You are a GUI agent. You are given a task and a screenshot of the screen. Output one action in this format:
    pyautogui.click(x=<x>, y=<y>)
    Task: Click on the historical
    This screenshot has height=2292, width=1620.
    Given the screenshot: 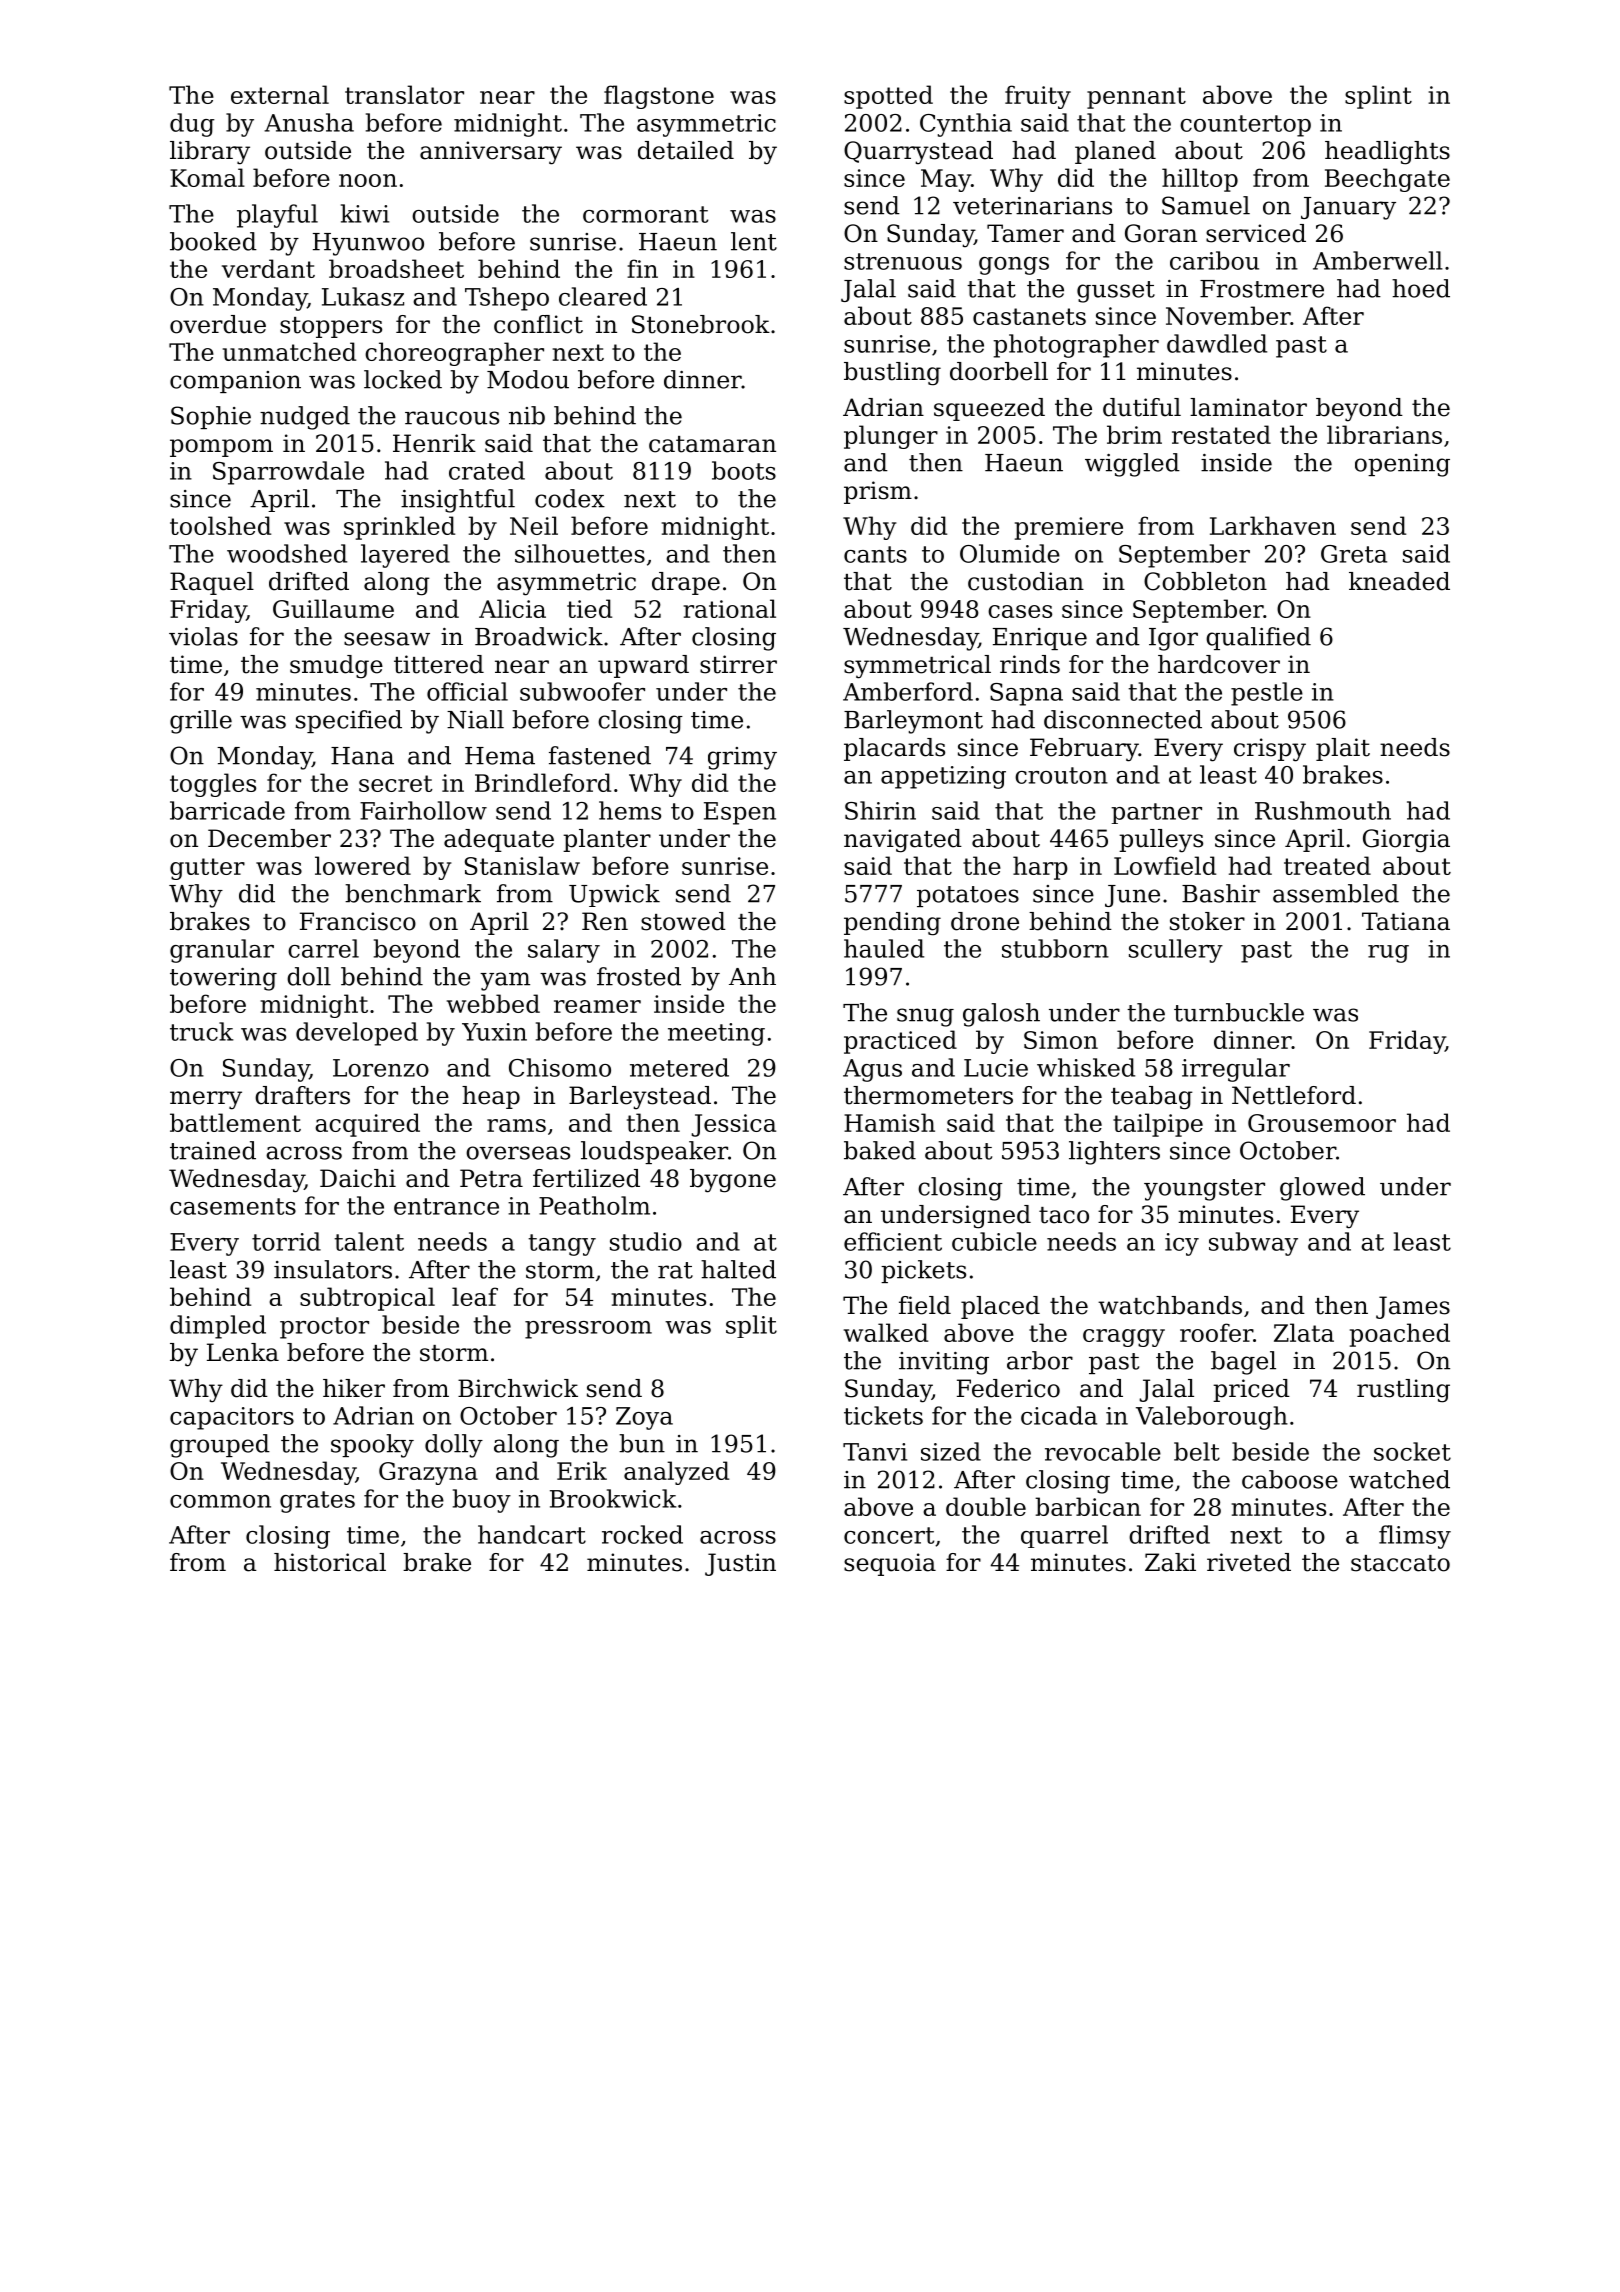 What is the action you would take?
    pyautogui.click(x=330, y=1562)
